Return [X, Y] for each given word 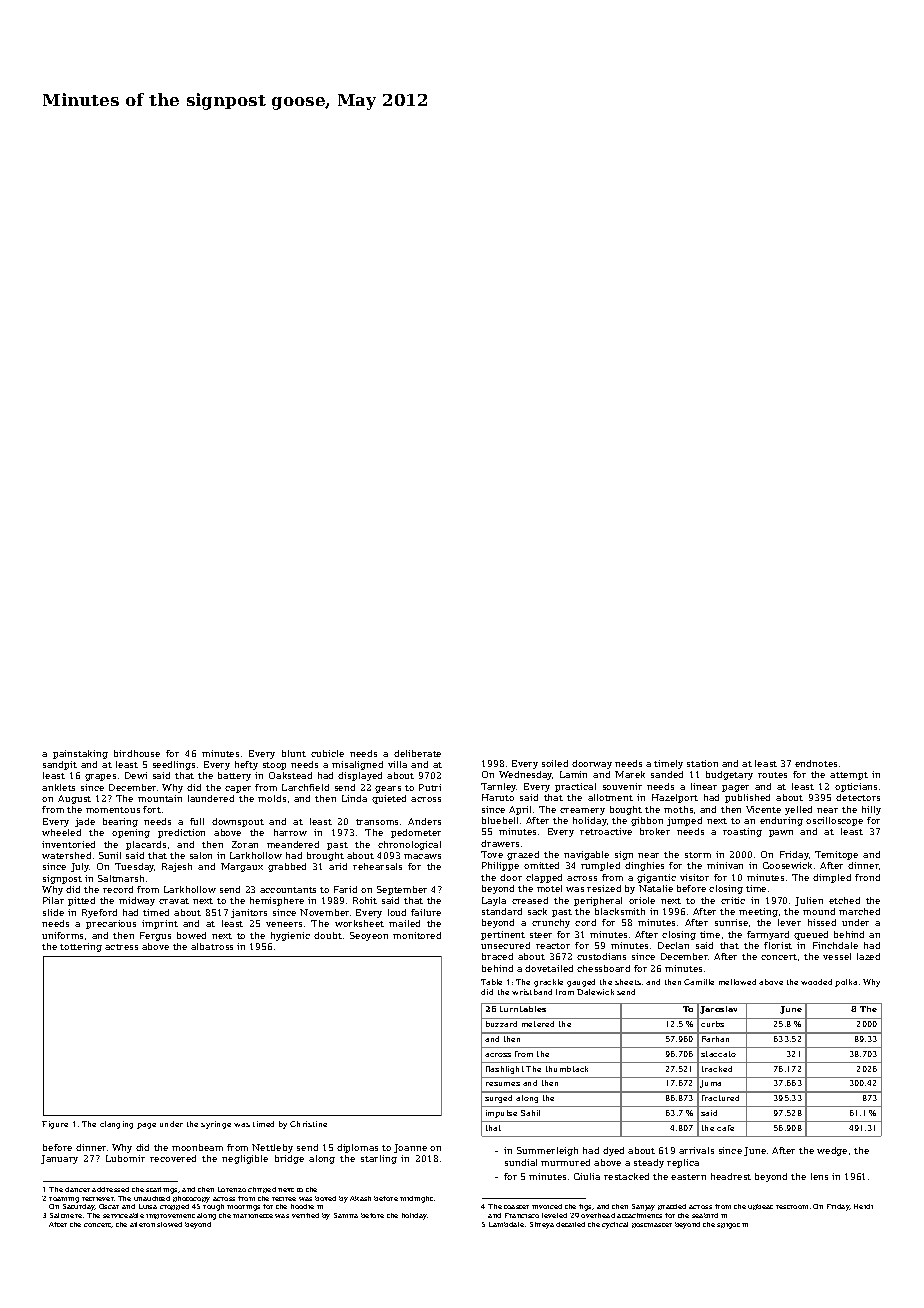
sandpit [60, 765]
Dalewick [595, 992]
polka [846, 983]
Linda [354, 798]
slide [53, 912]
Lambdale [506, 1224]
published [747, 798]
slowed [169, 1224]
